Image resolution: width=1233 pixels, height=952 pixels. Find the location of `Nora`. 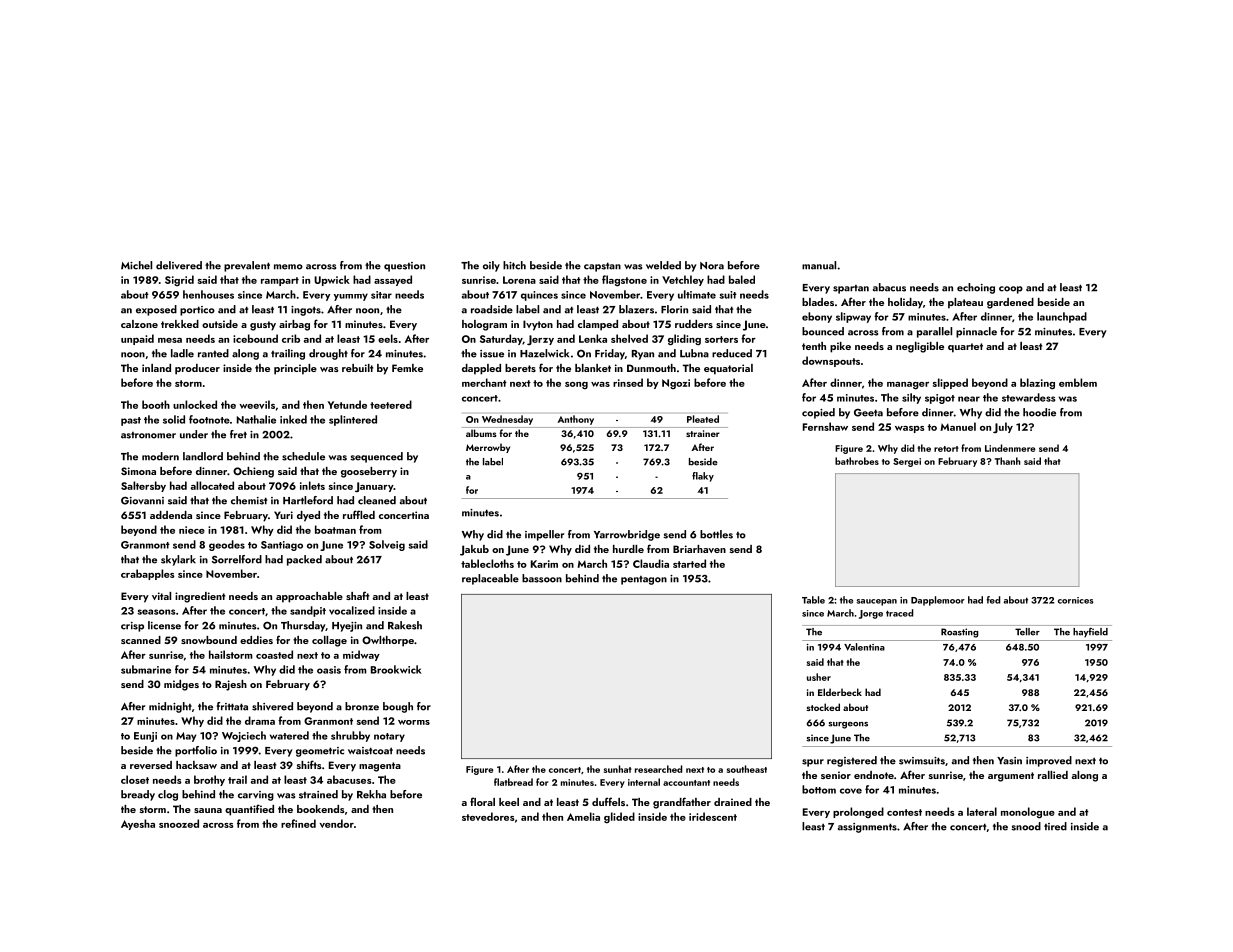

Nora is located at coordinates (712, 266).
